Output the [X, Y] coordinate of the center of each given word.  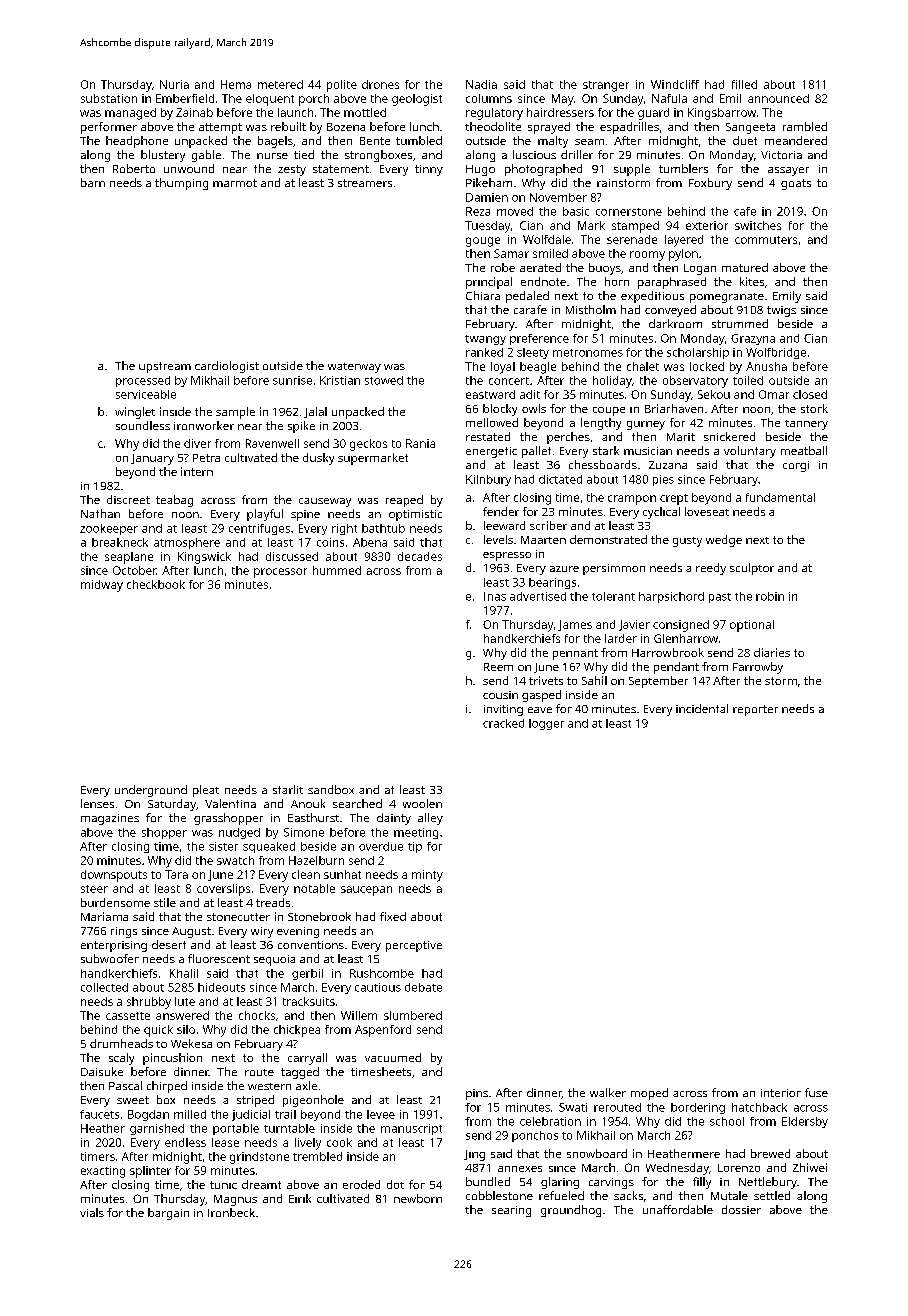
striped [255, 1101]
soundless [143, 425]
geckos [368, 445]
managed [130, 114]
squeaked [269, 847]
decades [420, 556]
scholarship [698, 353]
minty [427, 876]
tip [415, 847]
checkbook [156, 584]
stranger [606, 86]
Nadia [481, 84]
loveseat [707, 511]
